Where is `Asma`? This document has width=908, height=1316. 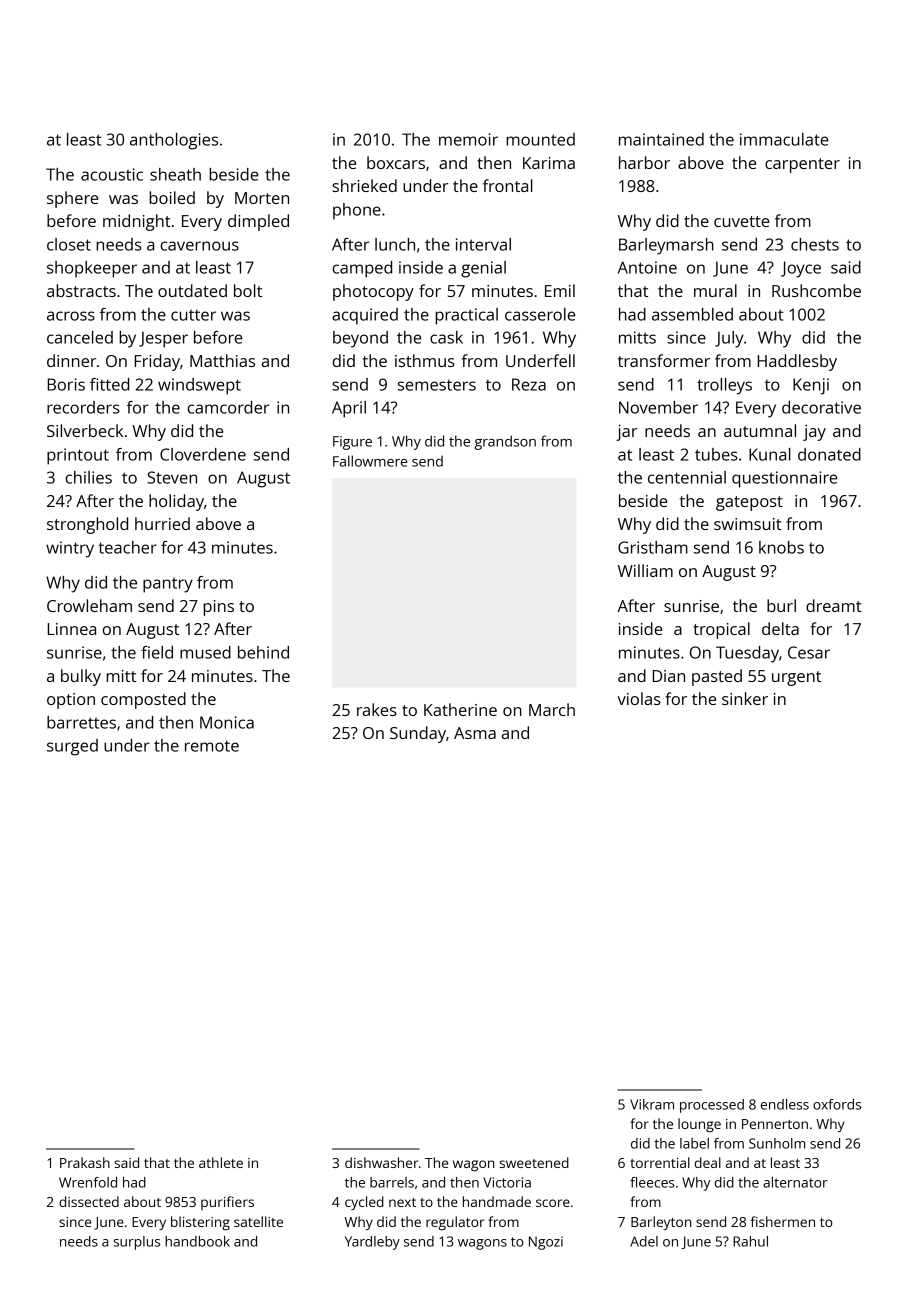
Asma is located at coordinates (475, 733).
